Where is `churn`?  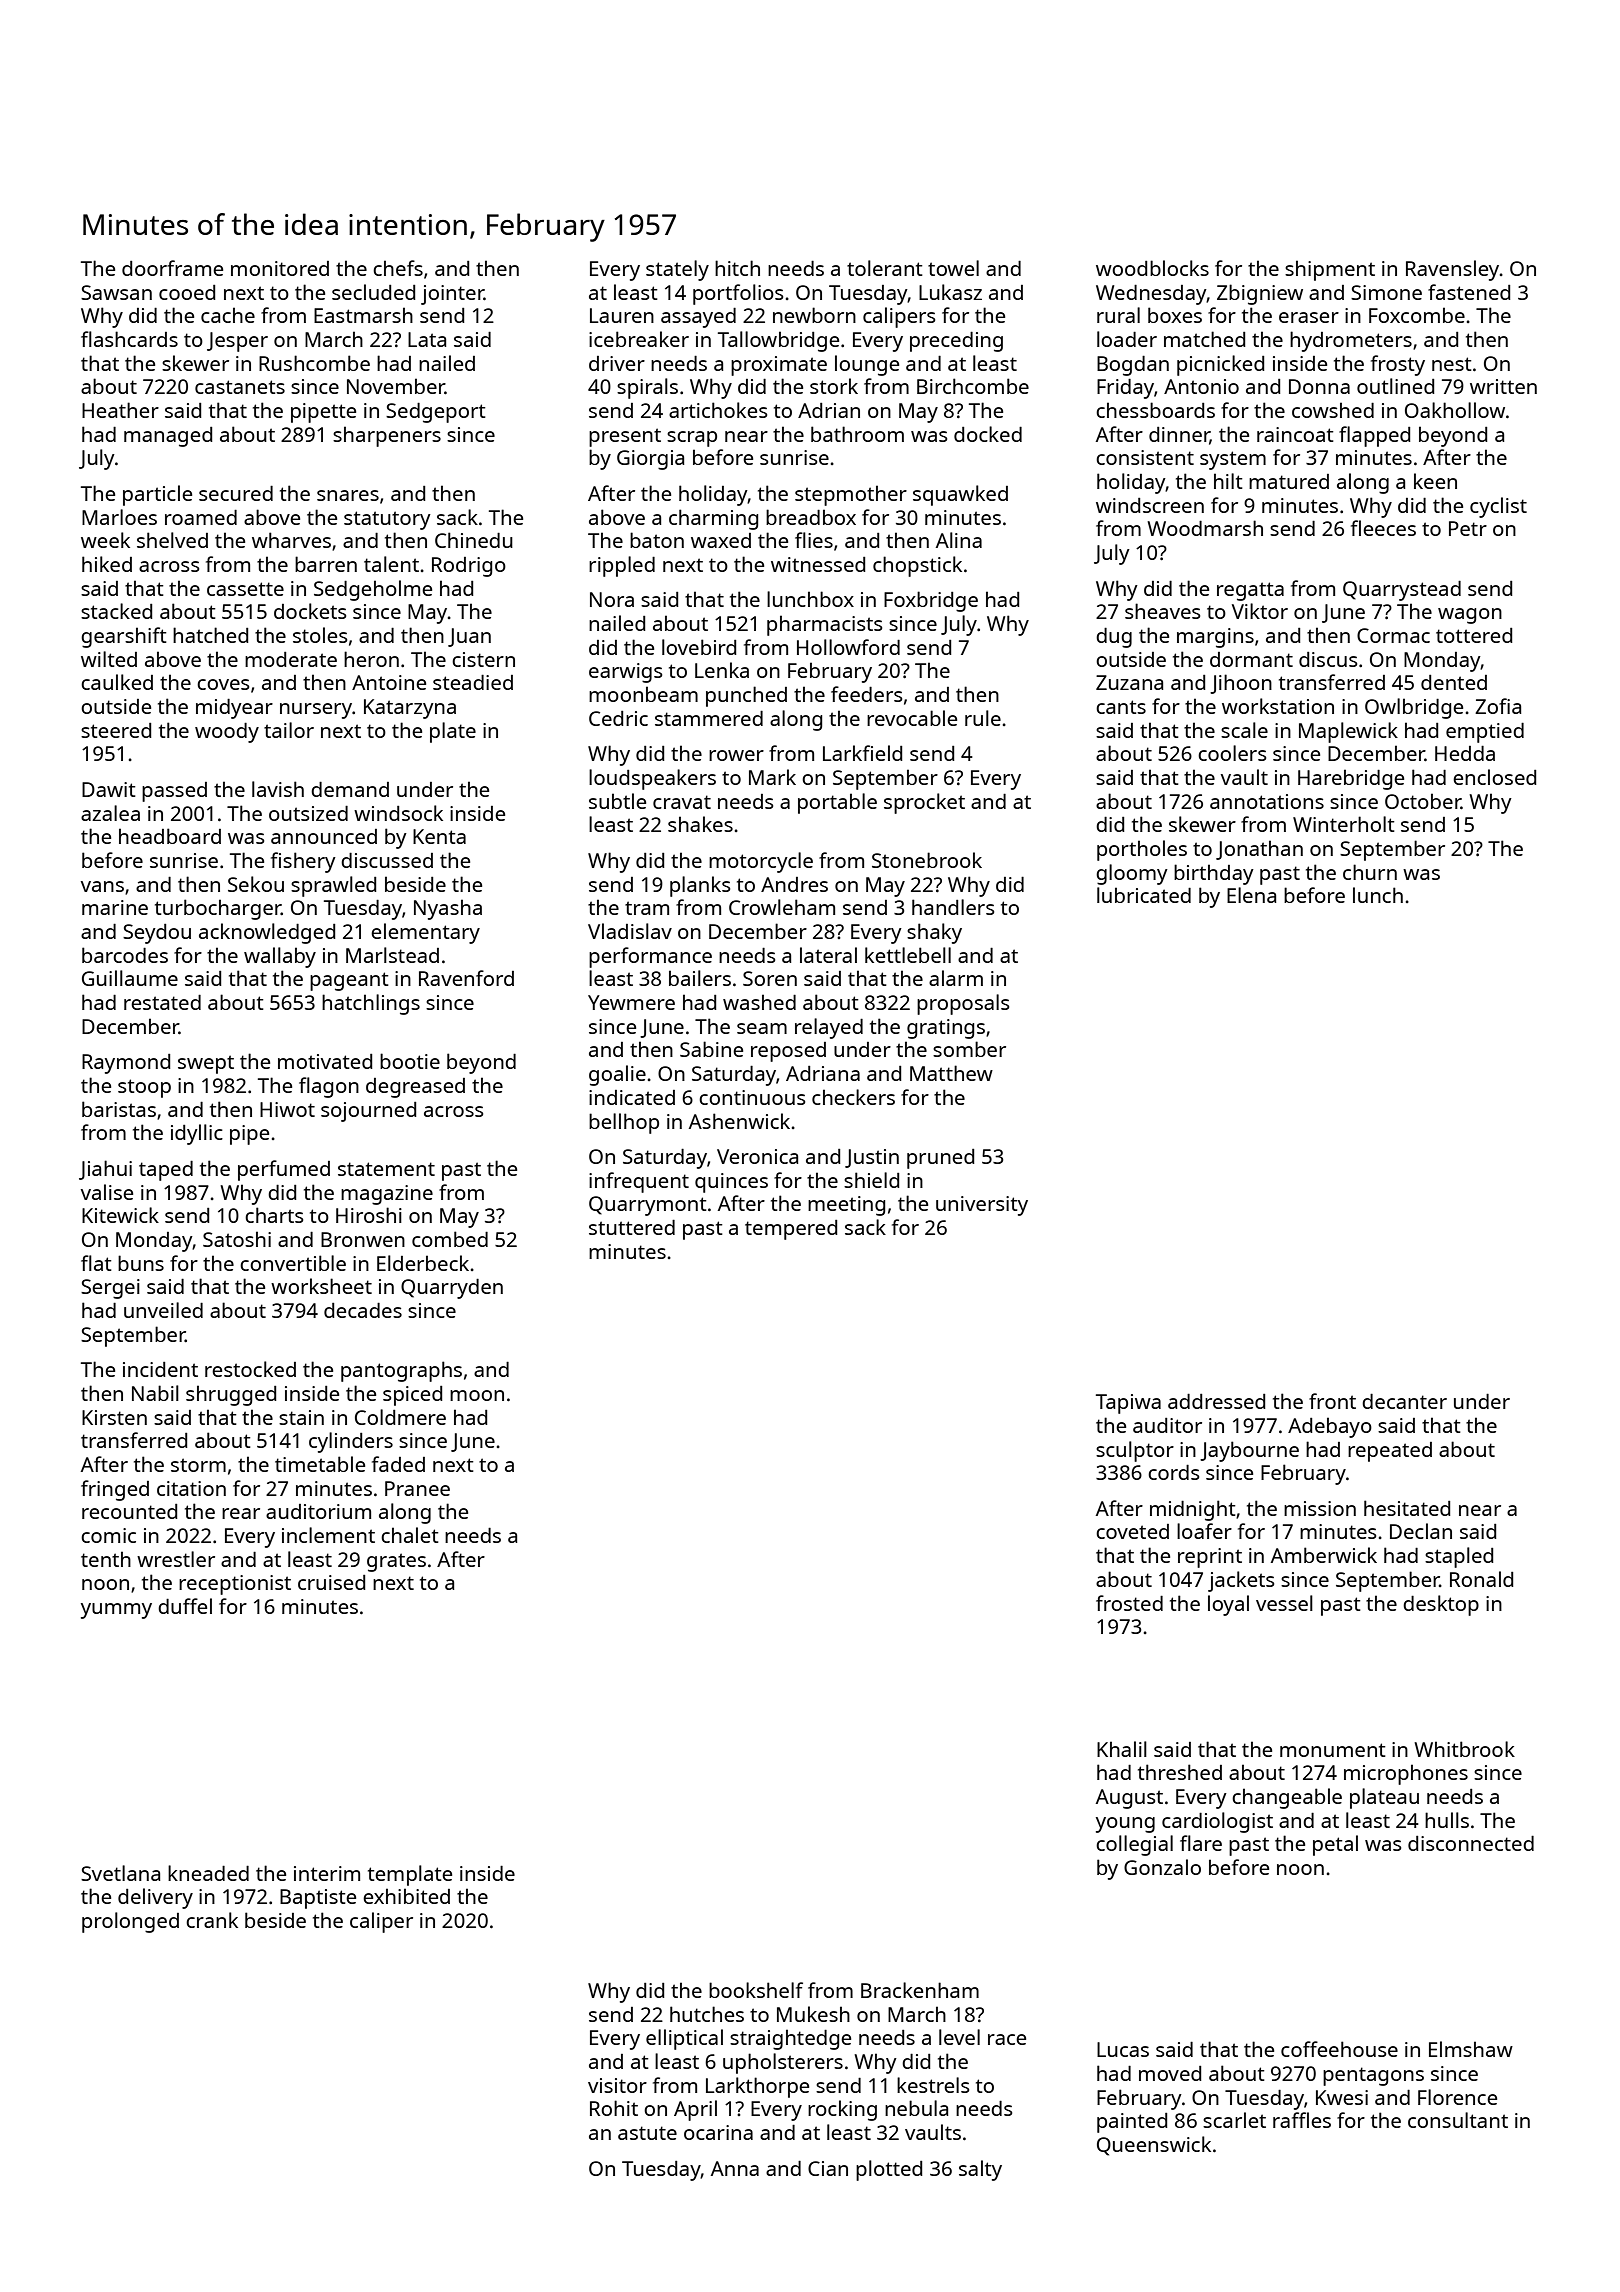
churn is located at coordinates (1370, 872).
